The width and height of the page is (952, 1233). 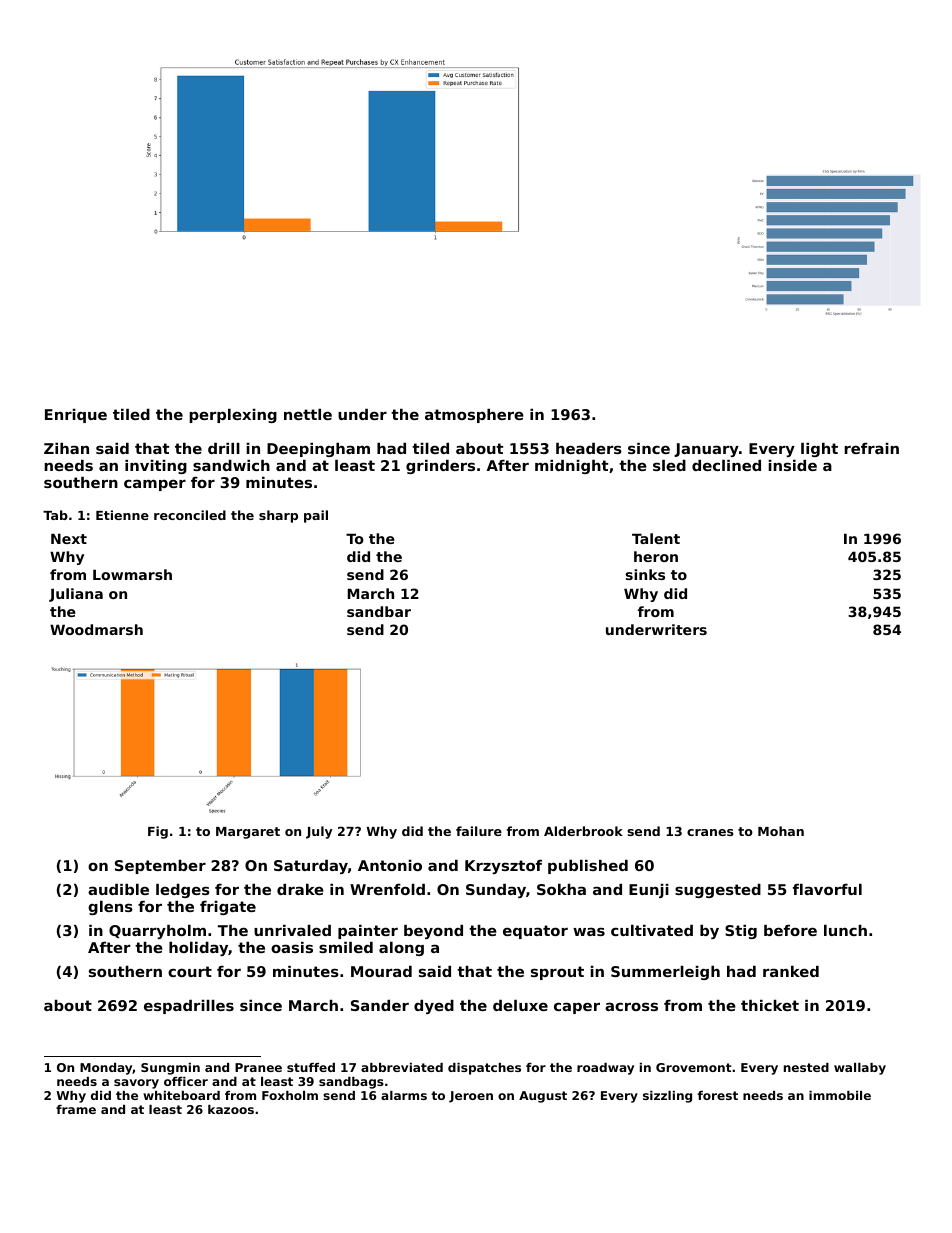 I want to click on immobile, so click(x=840, y=1095).
